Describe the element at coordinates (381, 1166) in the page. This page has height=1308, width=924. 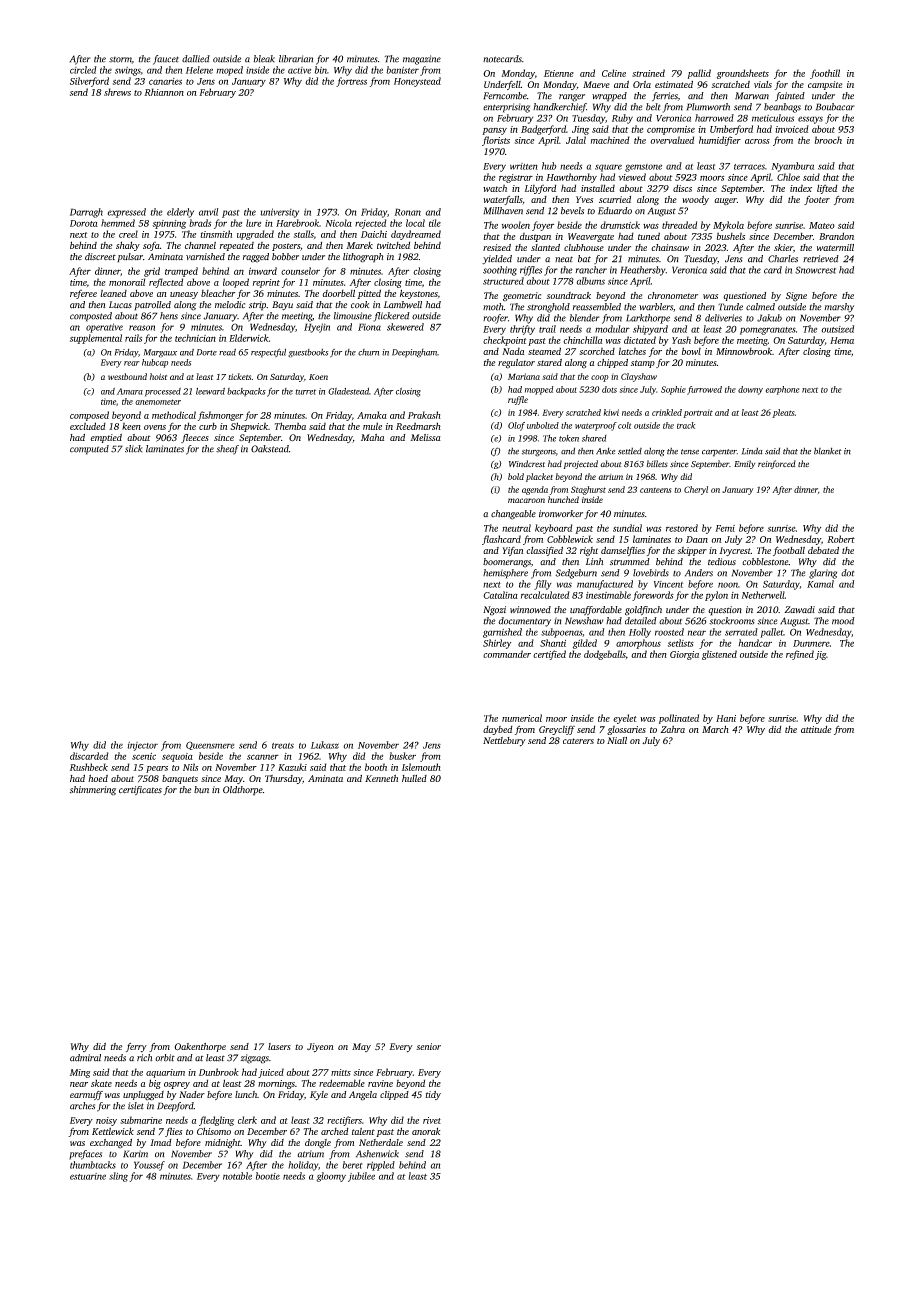
I see `rippled` at that location.
